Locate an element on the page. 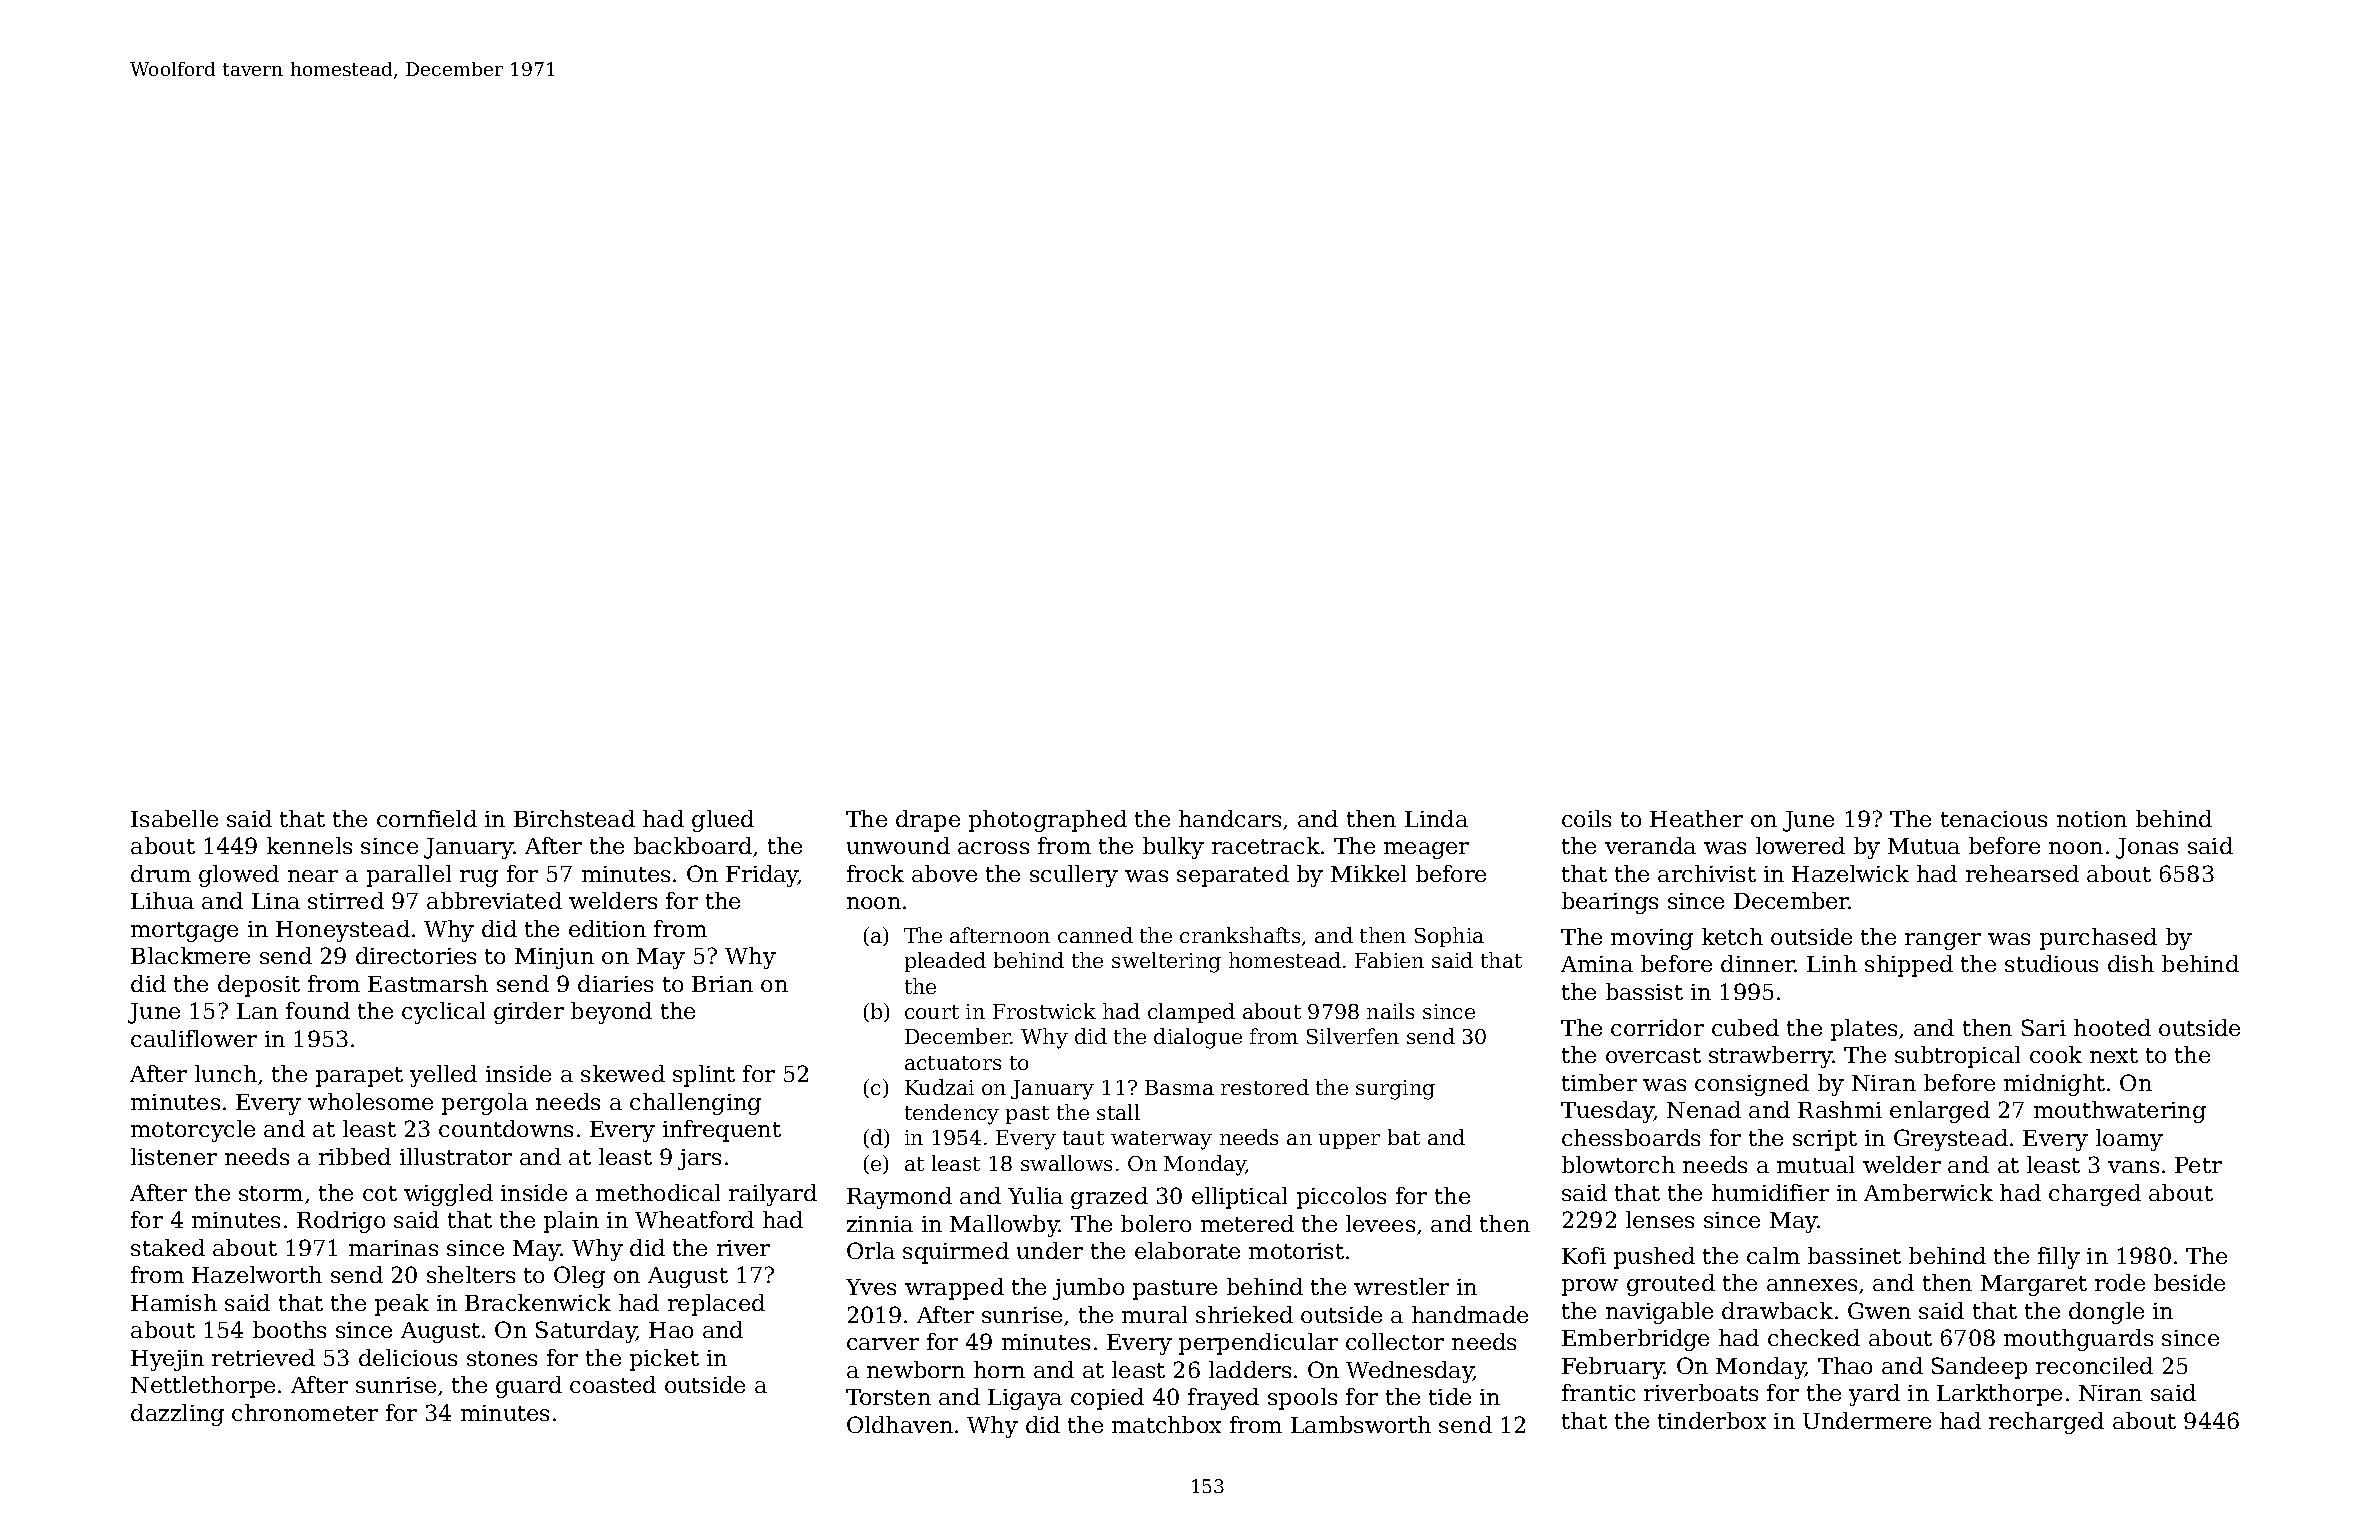  dialogue is located at coordinates (1198, 1038).
